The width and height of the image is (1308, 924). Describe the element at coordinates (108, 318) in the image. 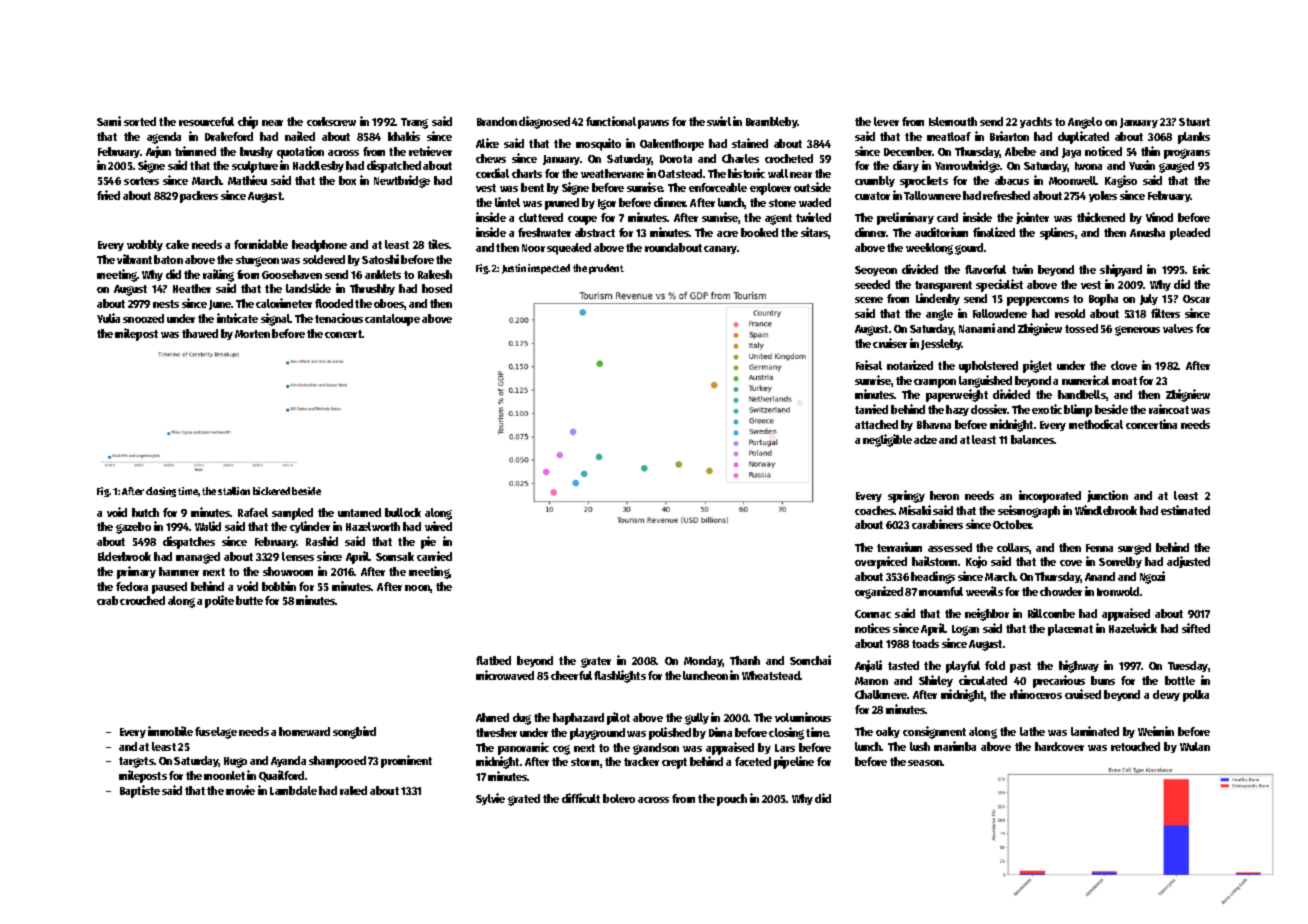

I see `Yulia` at that location.
